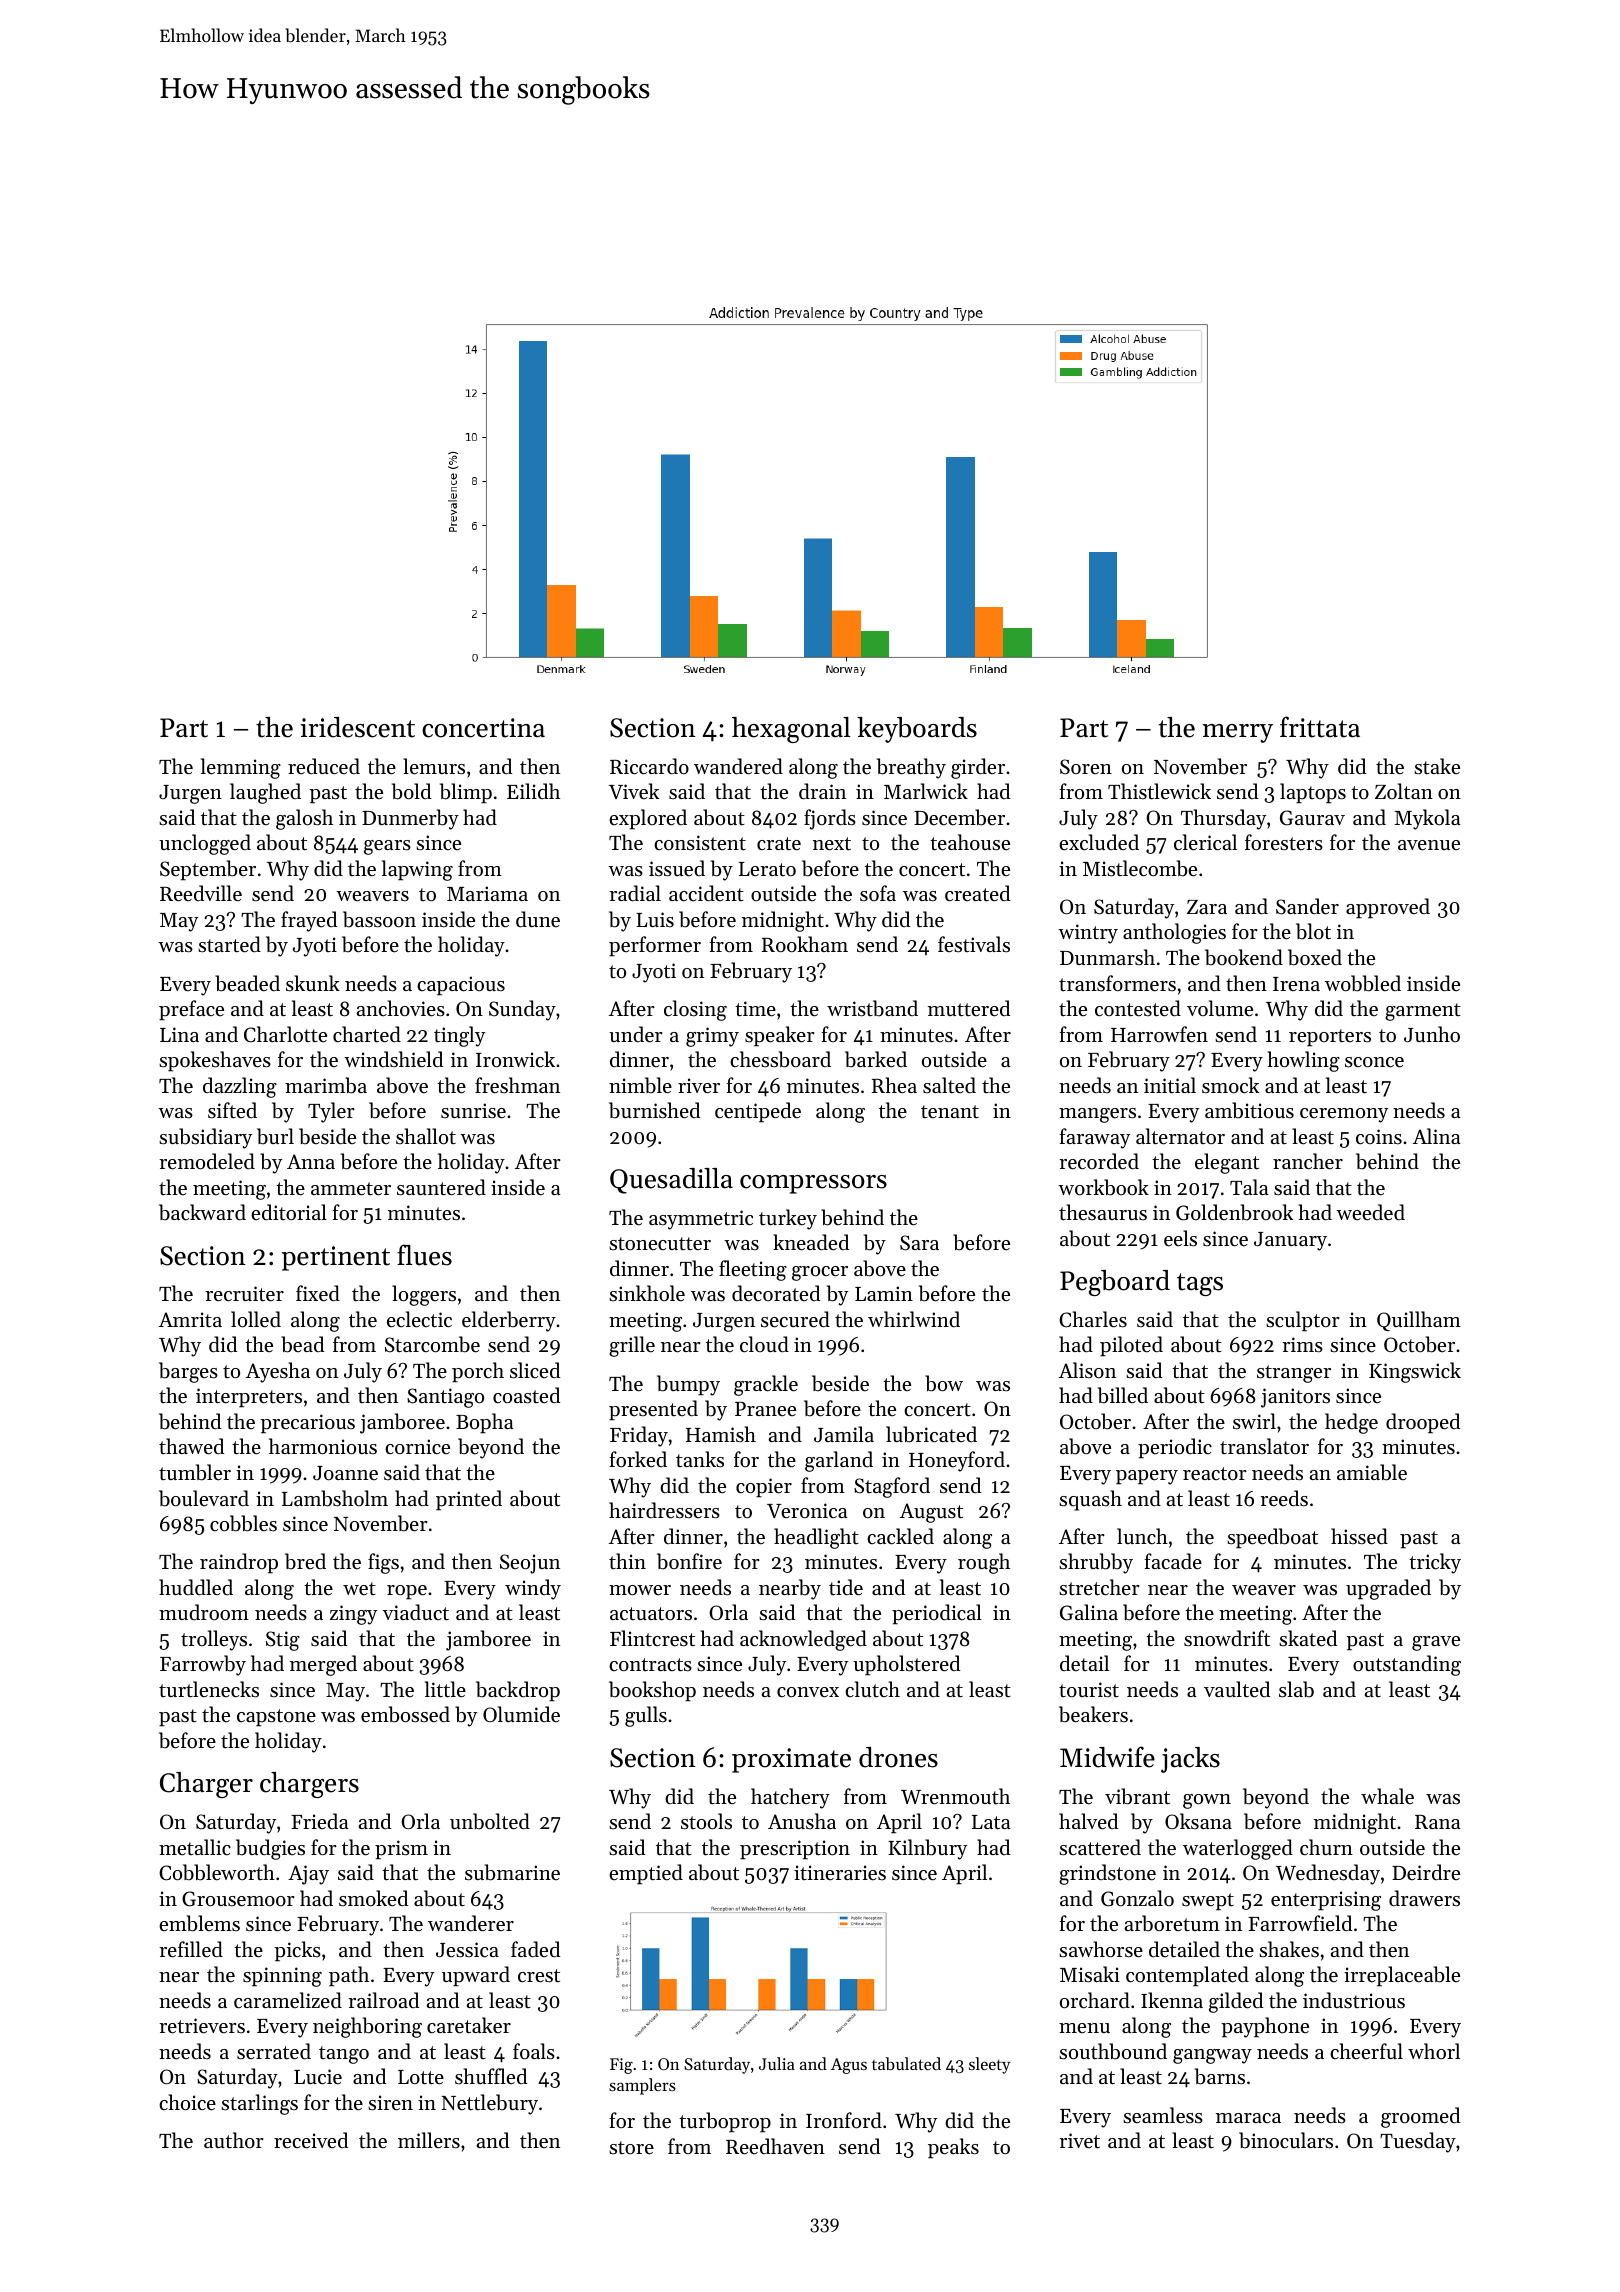 Image resolution: width=1620 pixels, height=2292 pixels. What do you see at coordinates (405, 1714) in the screenshot?
I see `embossed` at bounding box center [405, 1714].
